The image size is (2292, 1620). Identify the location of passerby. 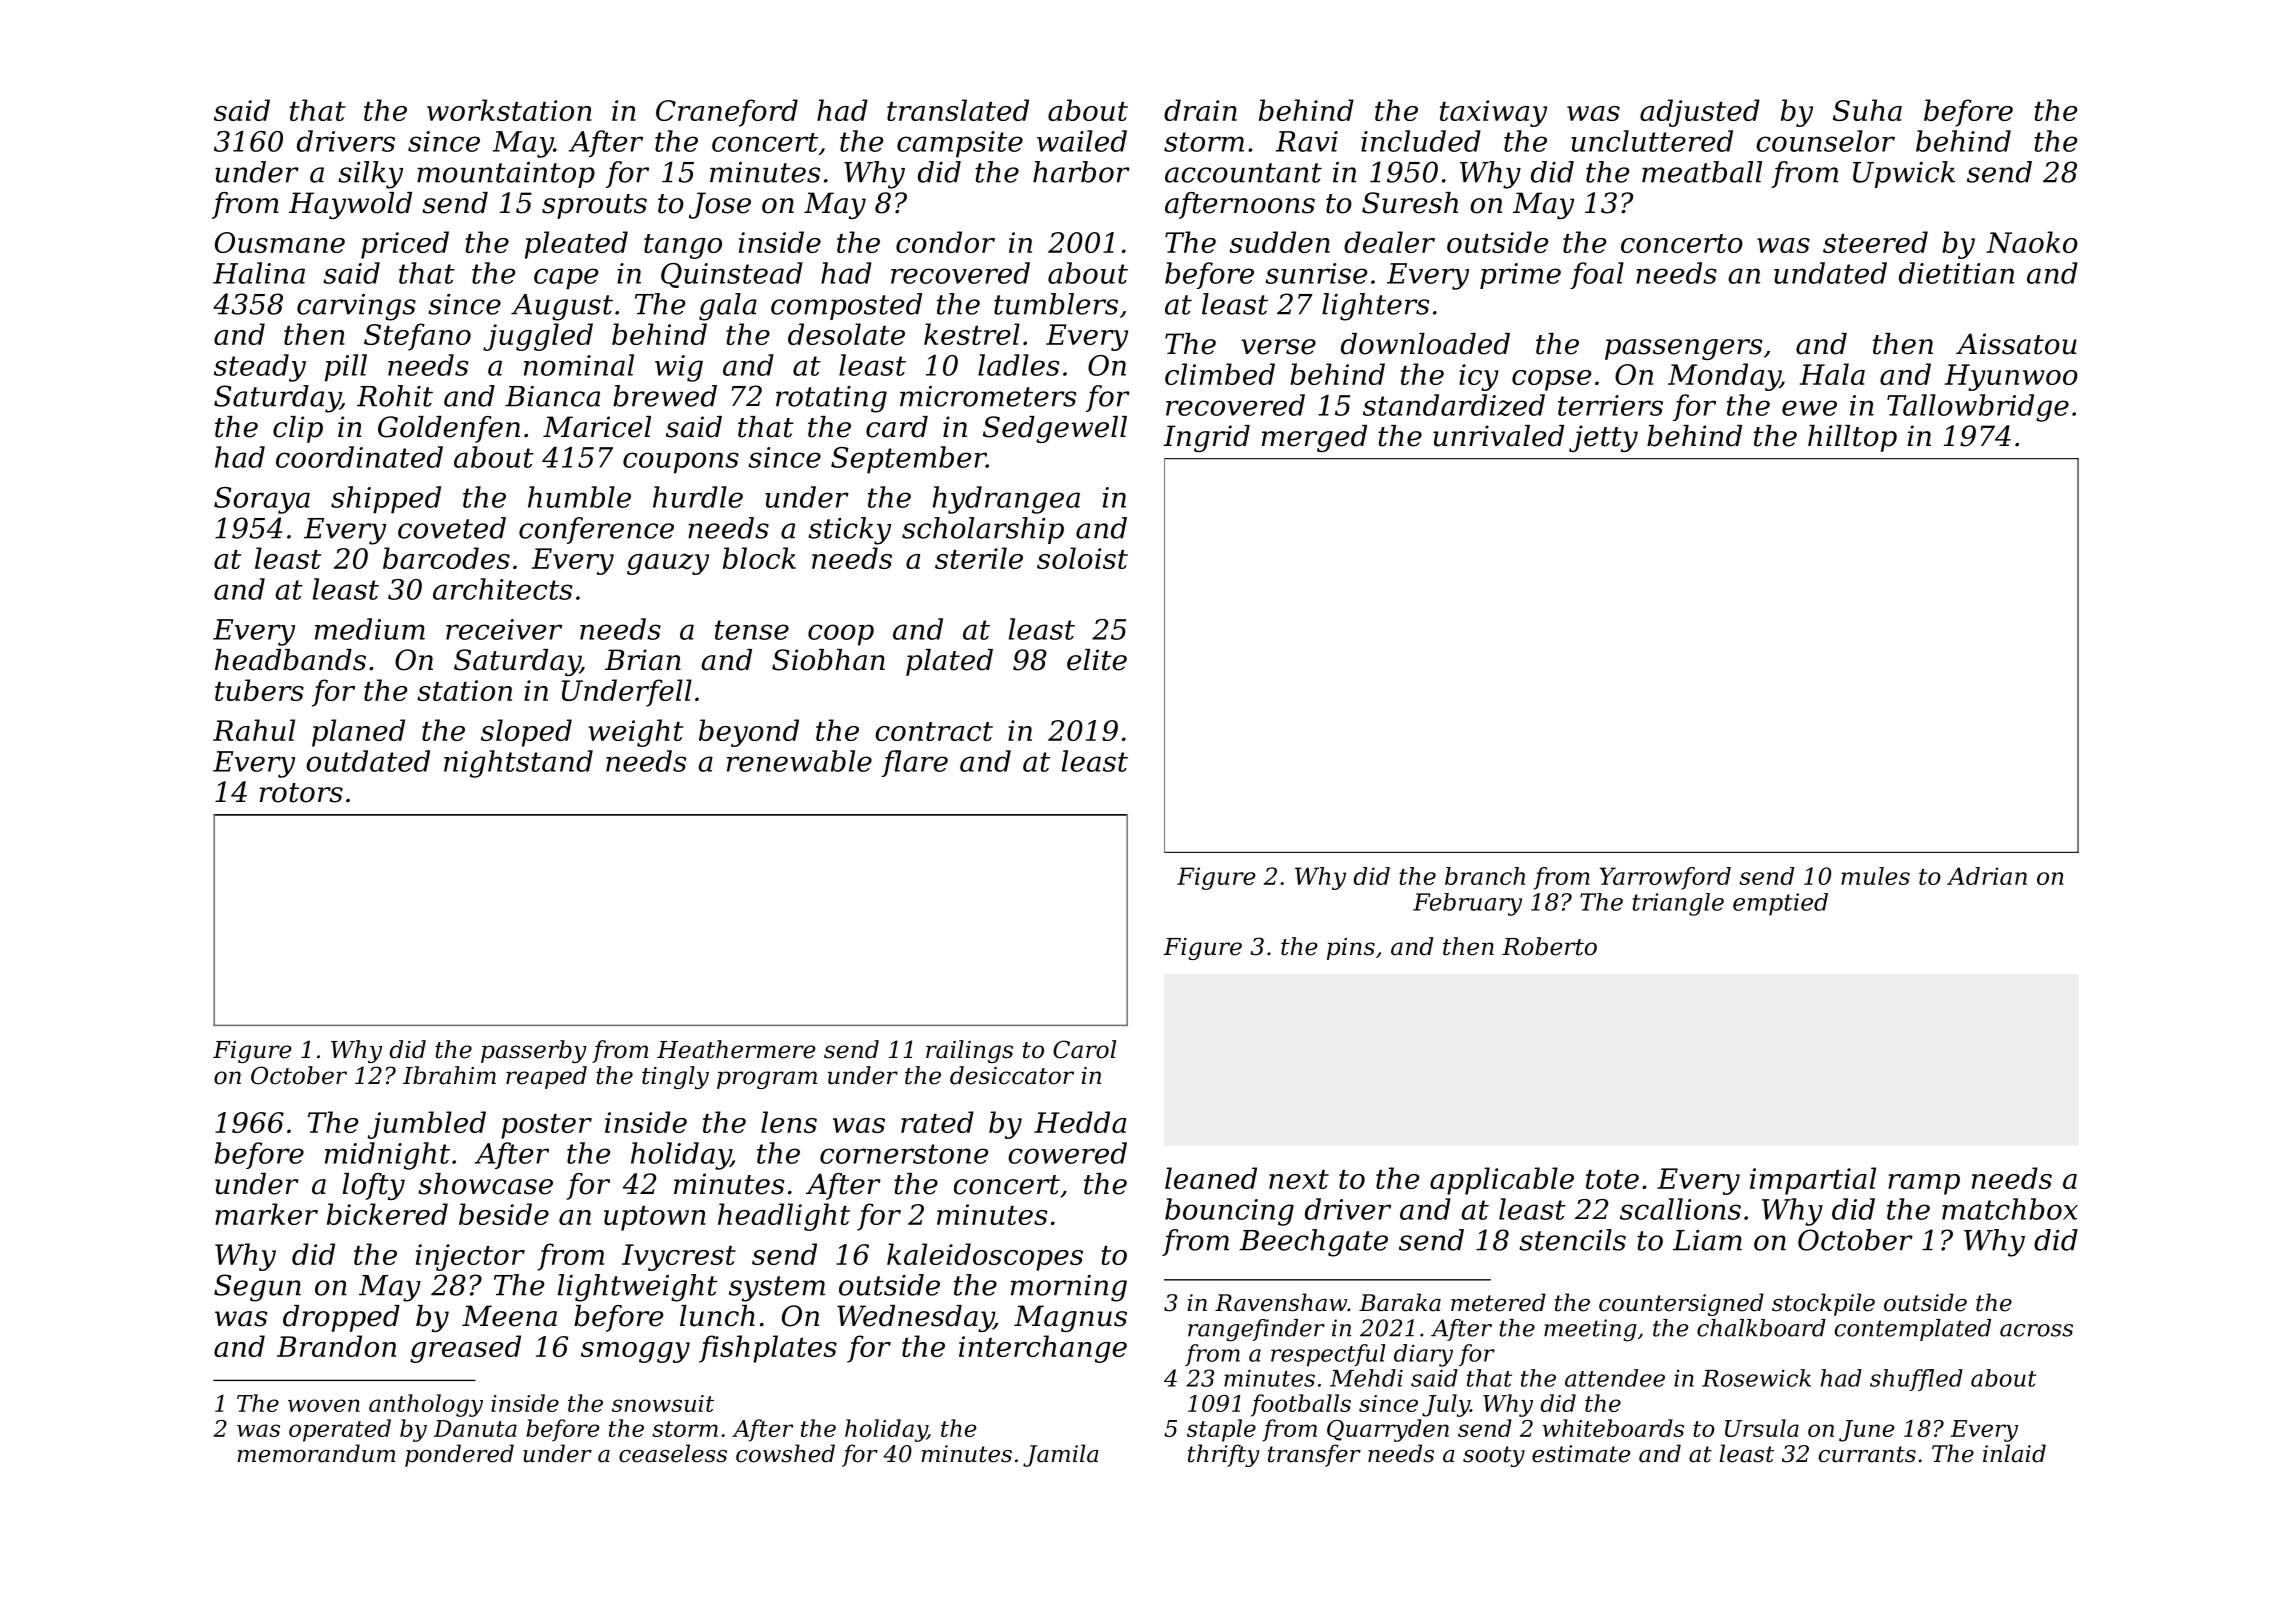
(534, 1051).
